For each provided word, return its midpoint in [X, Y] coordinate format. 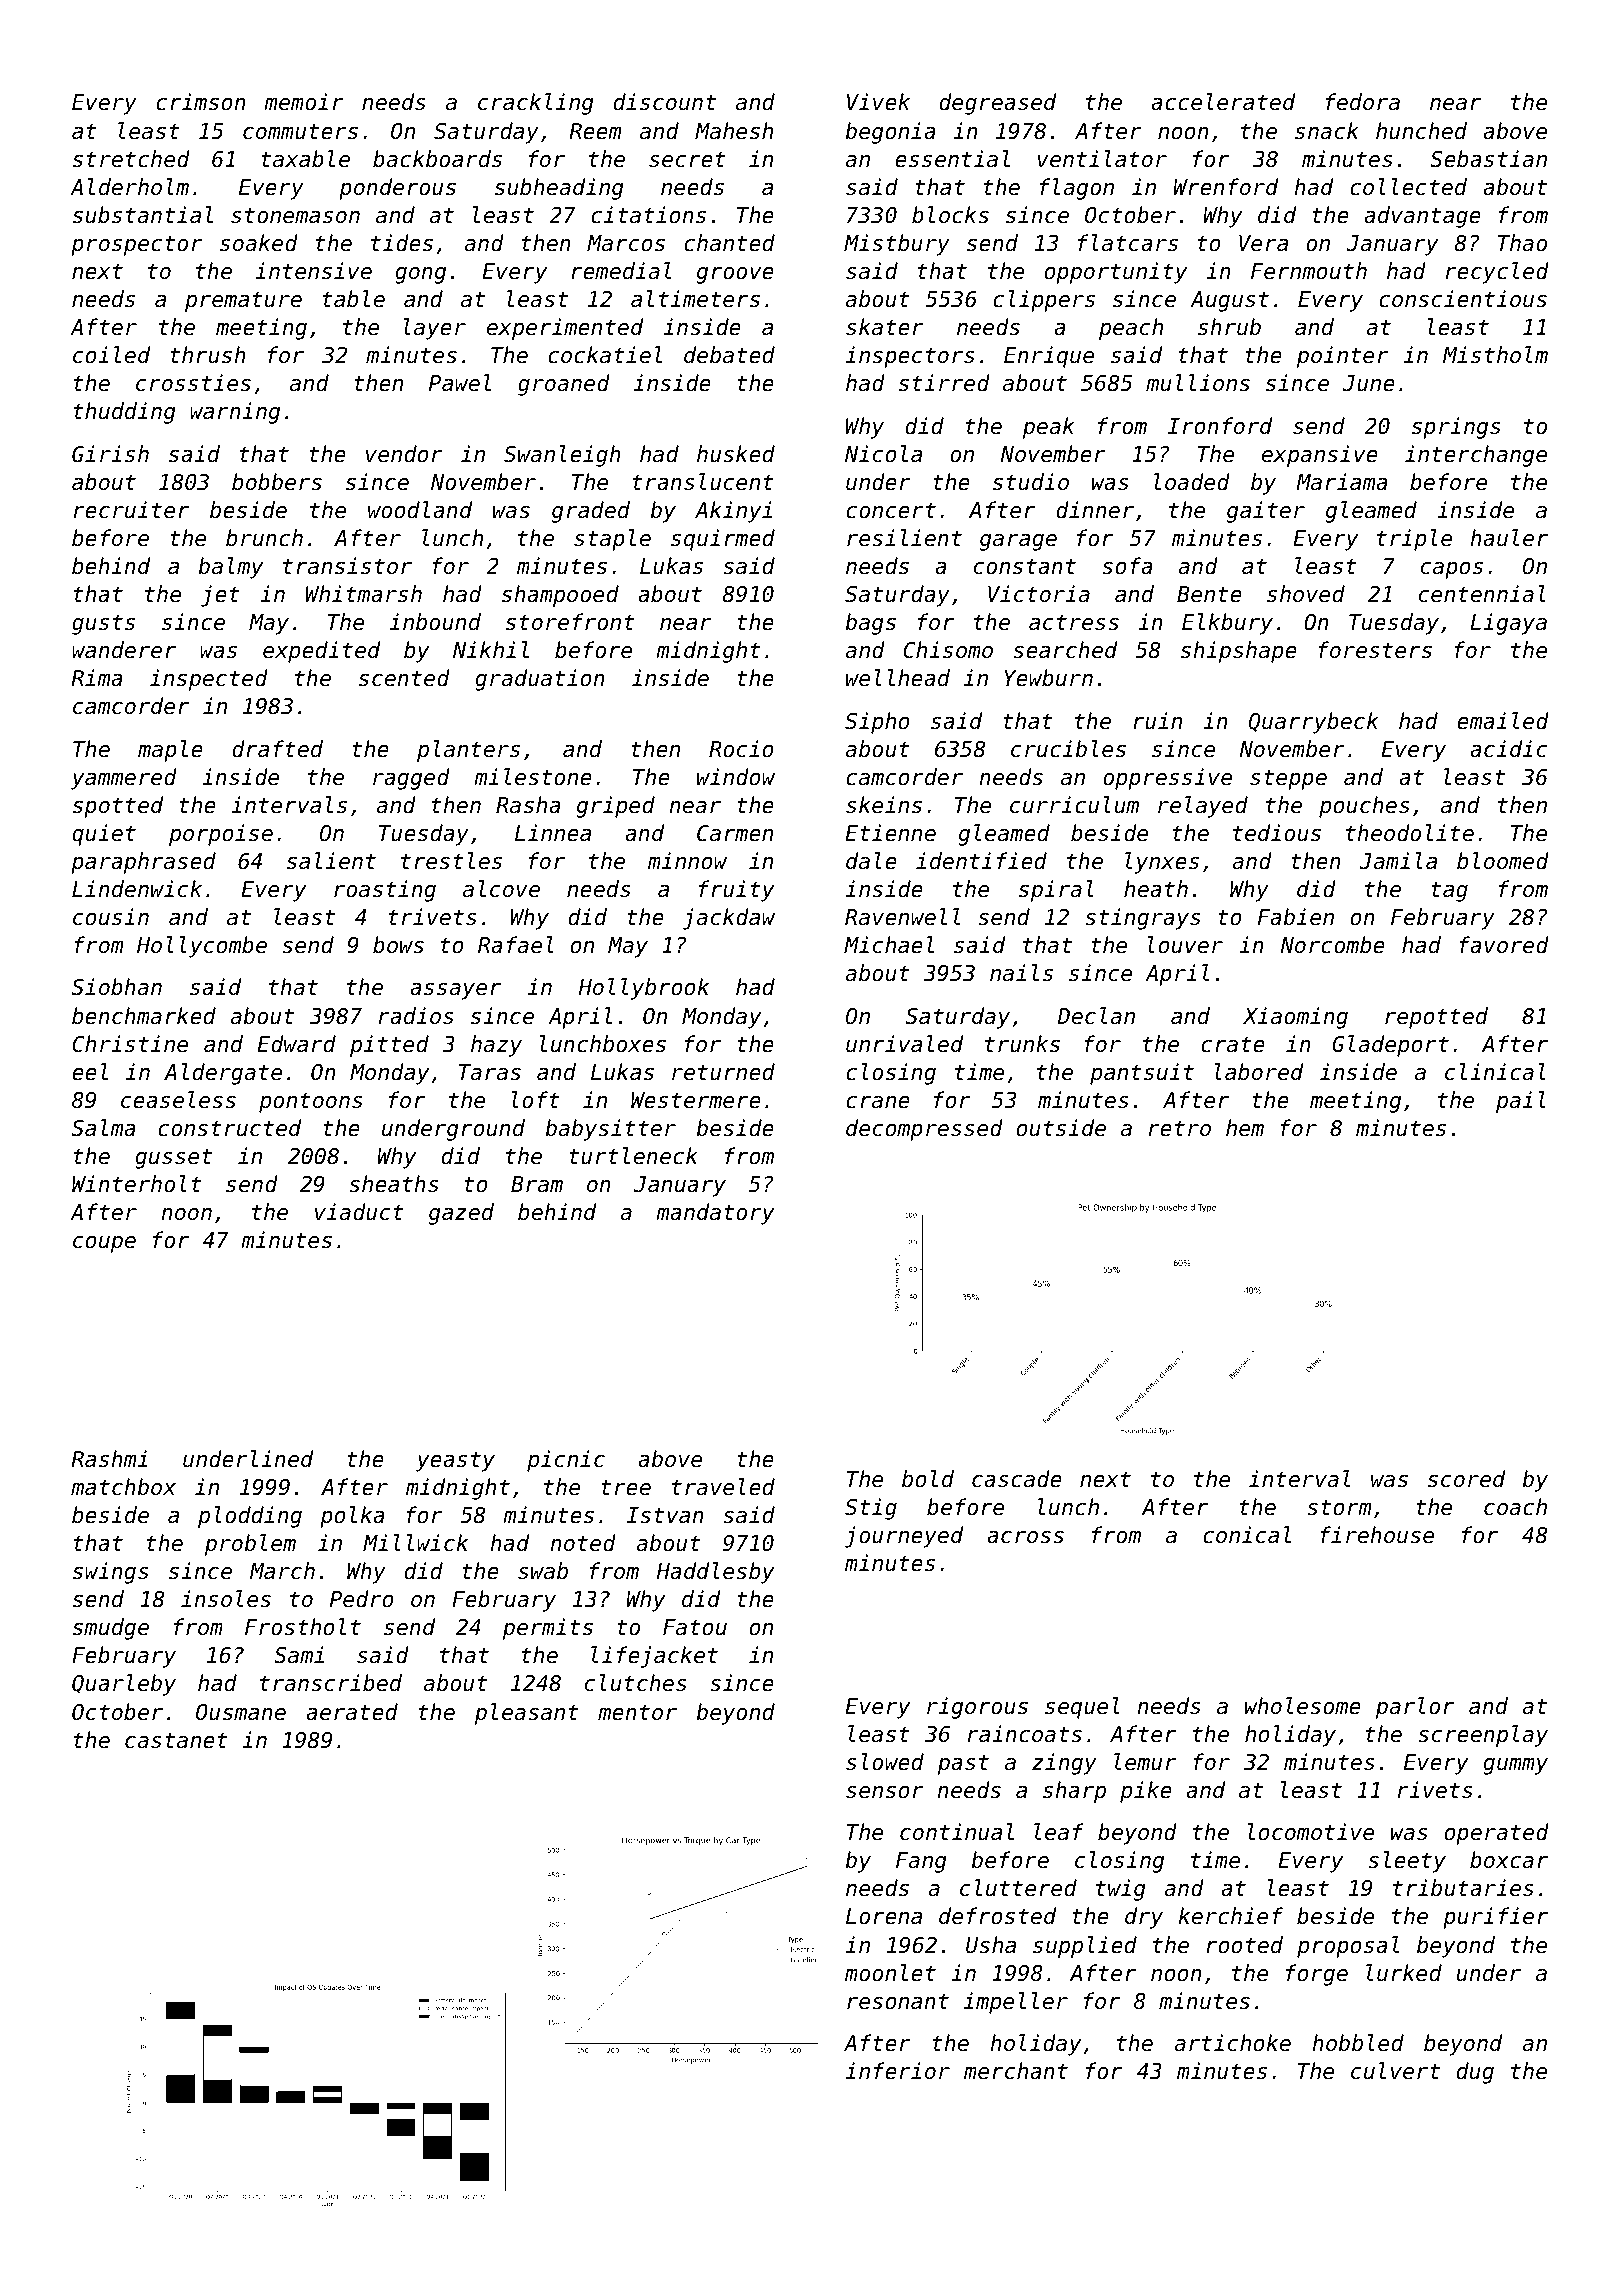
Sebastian [1488, 159]
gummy [1515, 1766]
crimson [201, 102]
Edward [296, 1044]
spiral [1056, 891]
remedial [621, 271]
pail [1521, 1102]
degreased [997, 104]
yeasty [455, 1461]
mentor [637, 1712]
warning [235, 413]
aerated [352, 1712]
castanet [176, 1740]
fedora [1363, 102]
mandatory [715, 1214]
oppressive [1167, 779]
